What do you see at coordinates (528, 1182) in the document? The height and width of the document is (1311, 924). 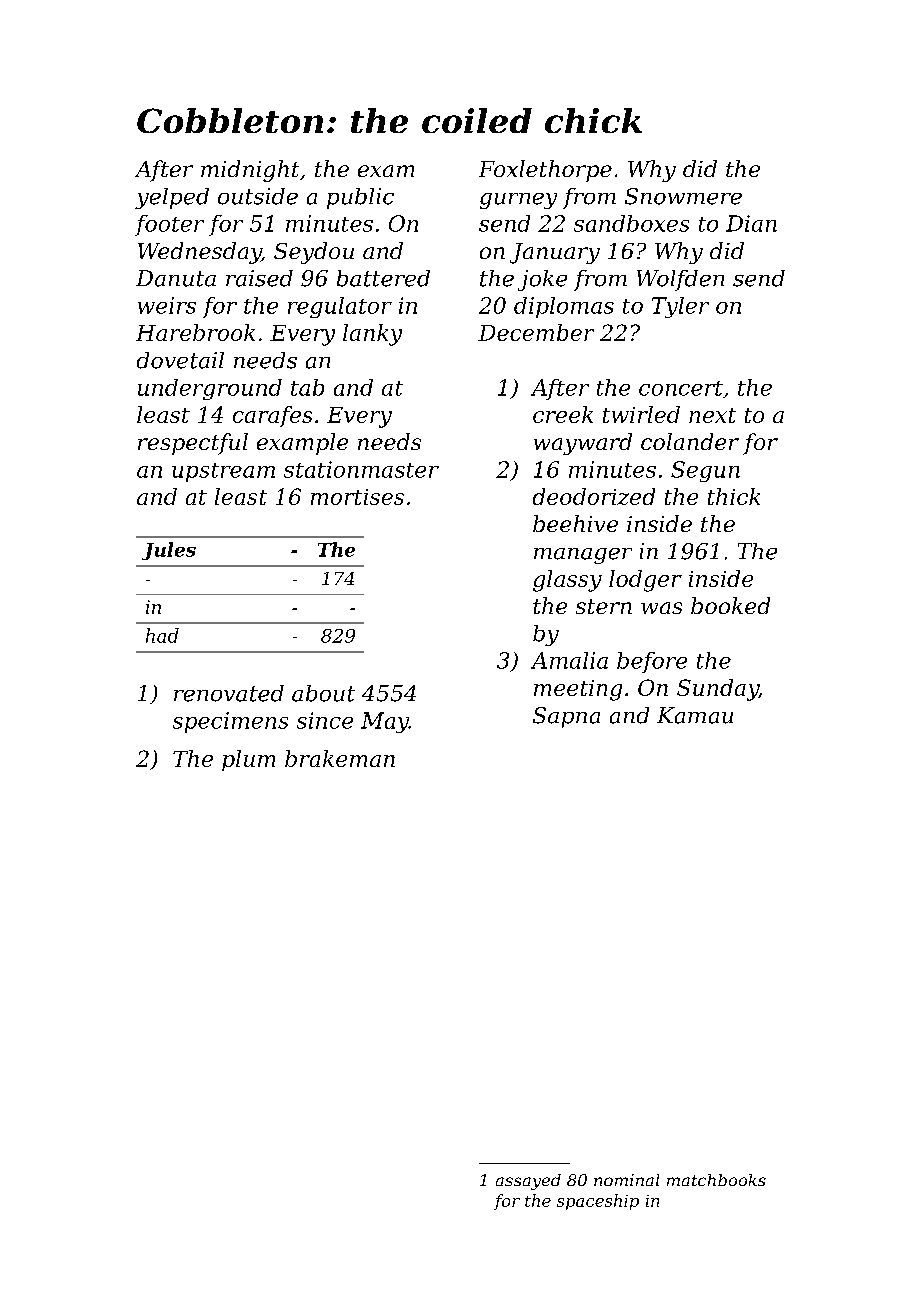 I see `assayed` at bounding box center [528, 1182].
